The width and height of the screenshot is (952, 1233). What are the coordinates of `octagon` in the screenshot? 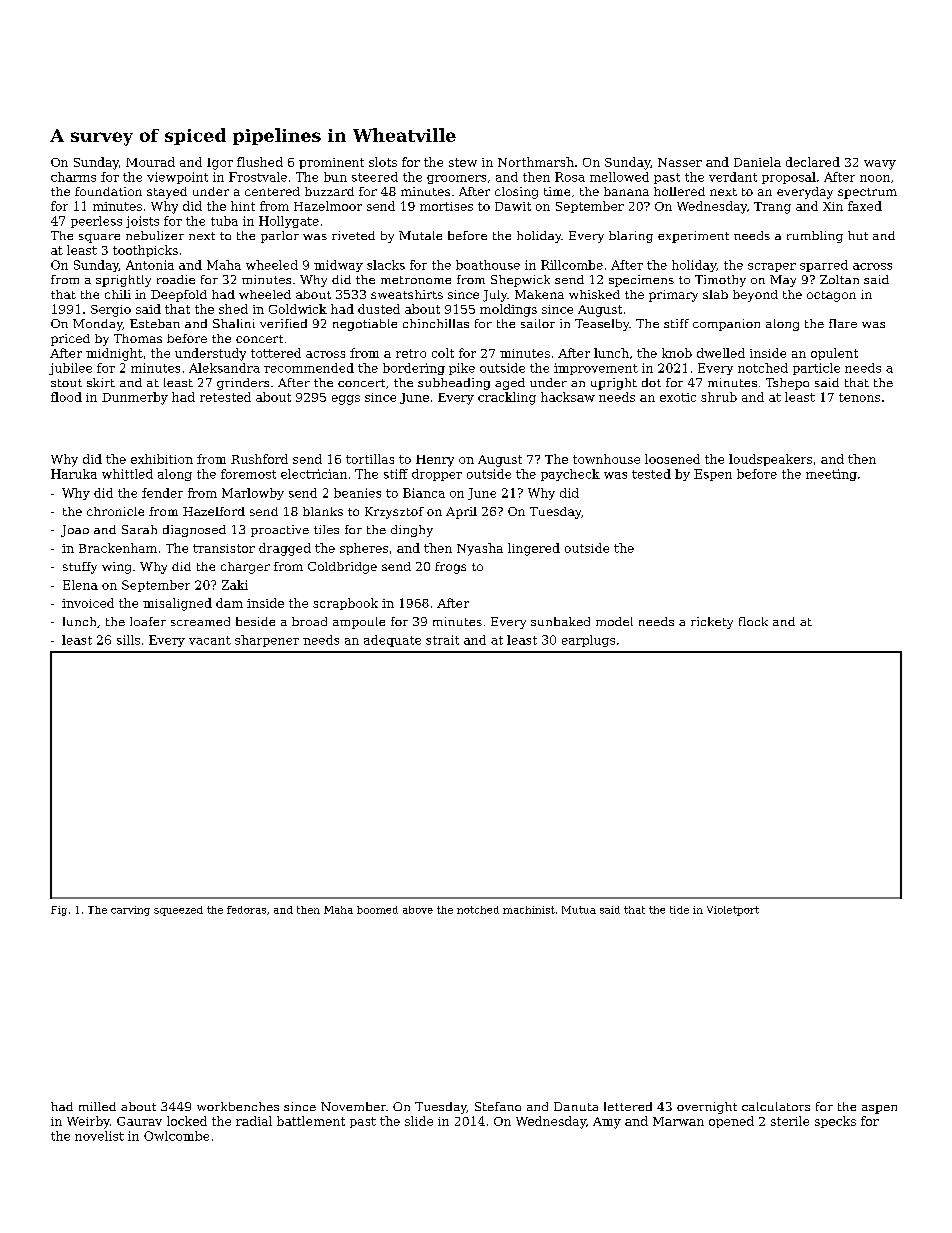 It's located at (831, 296).
